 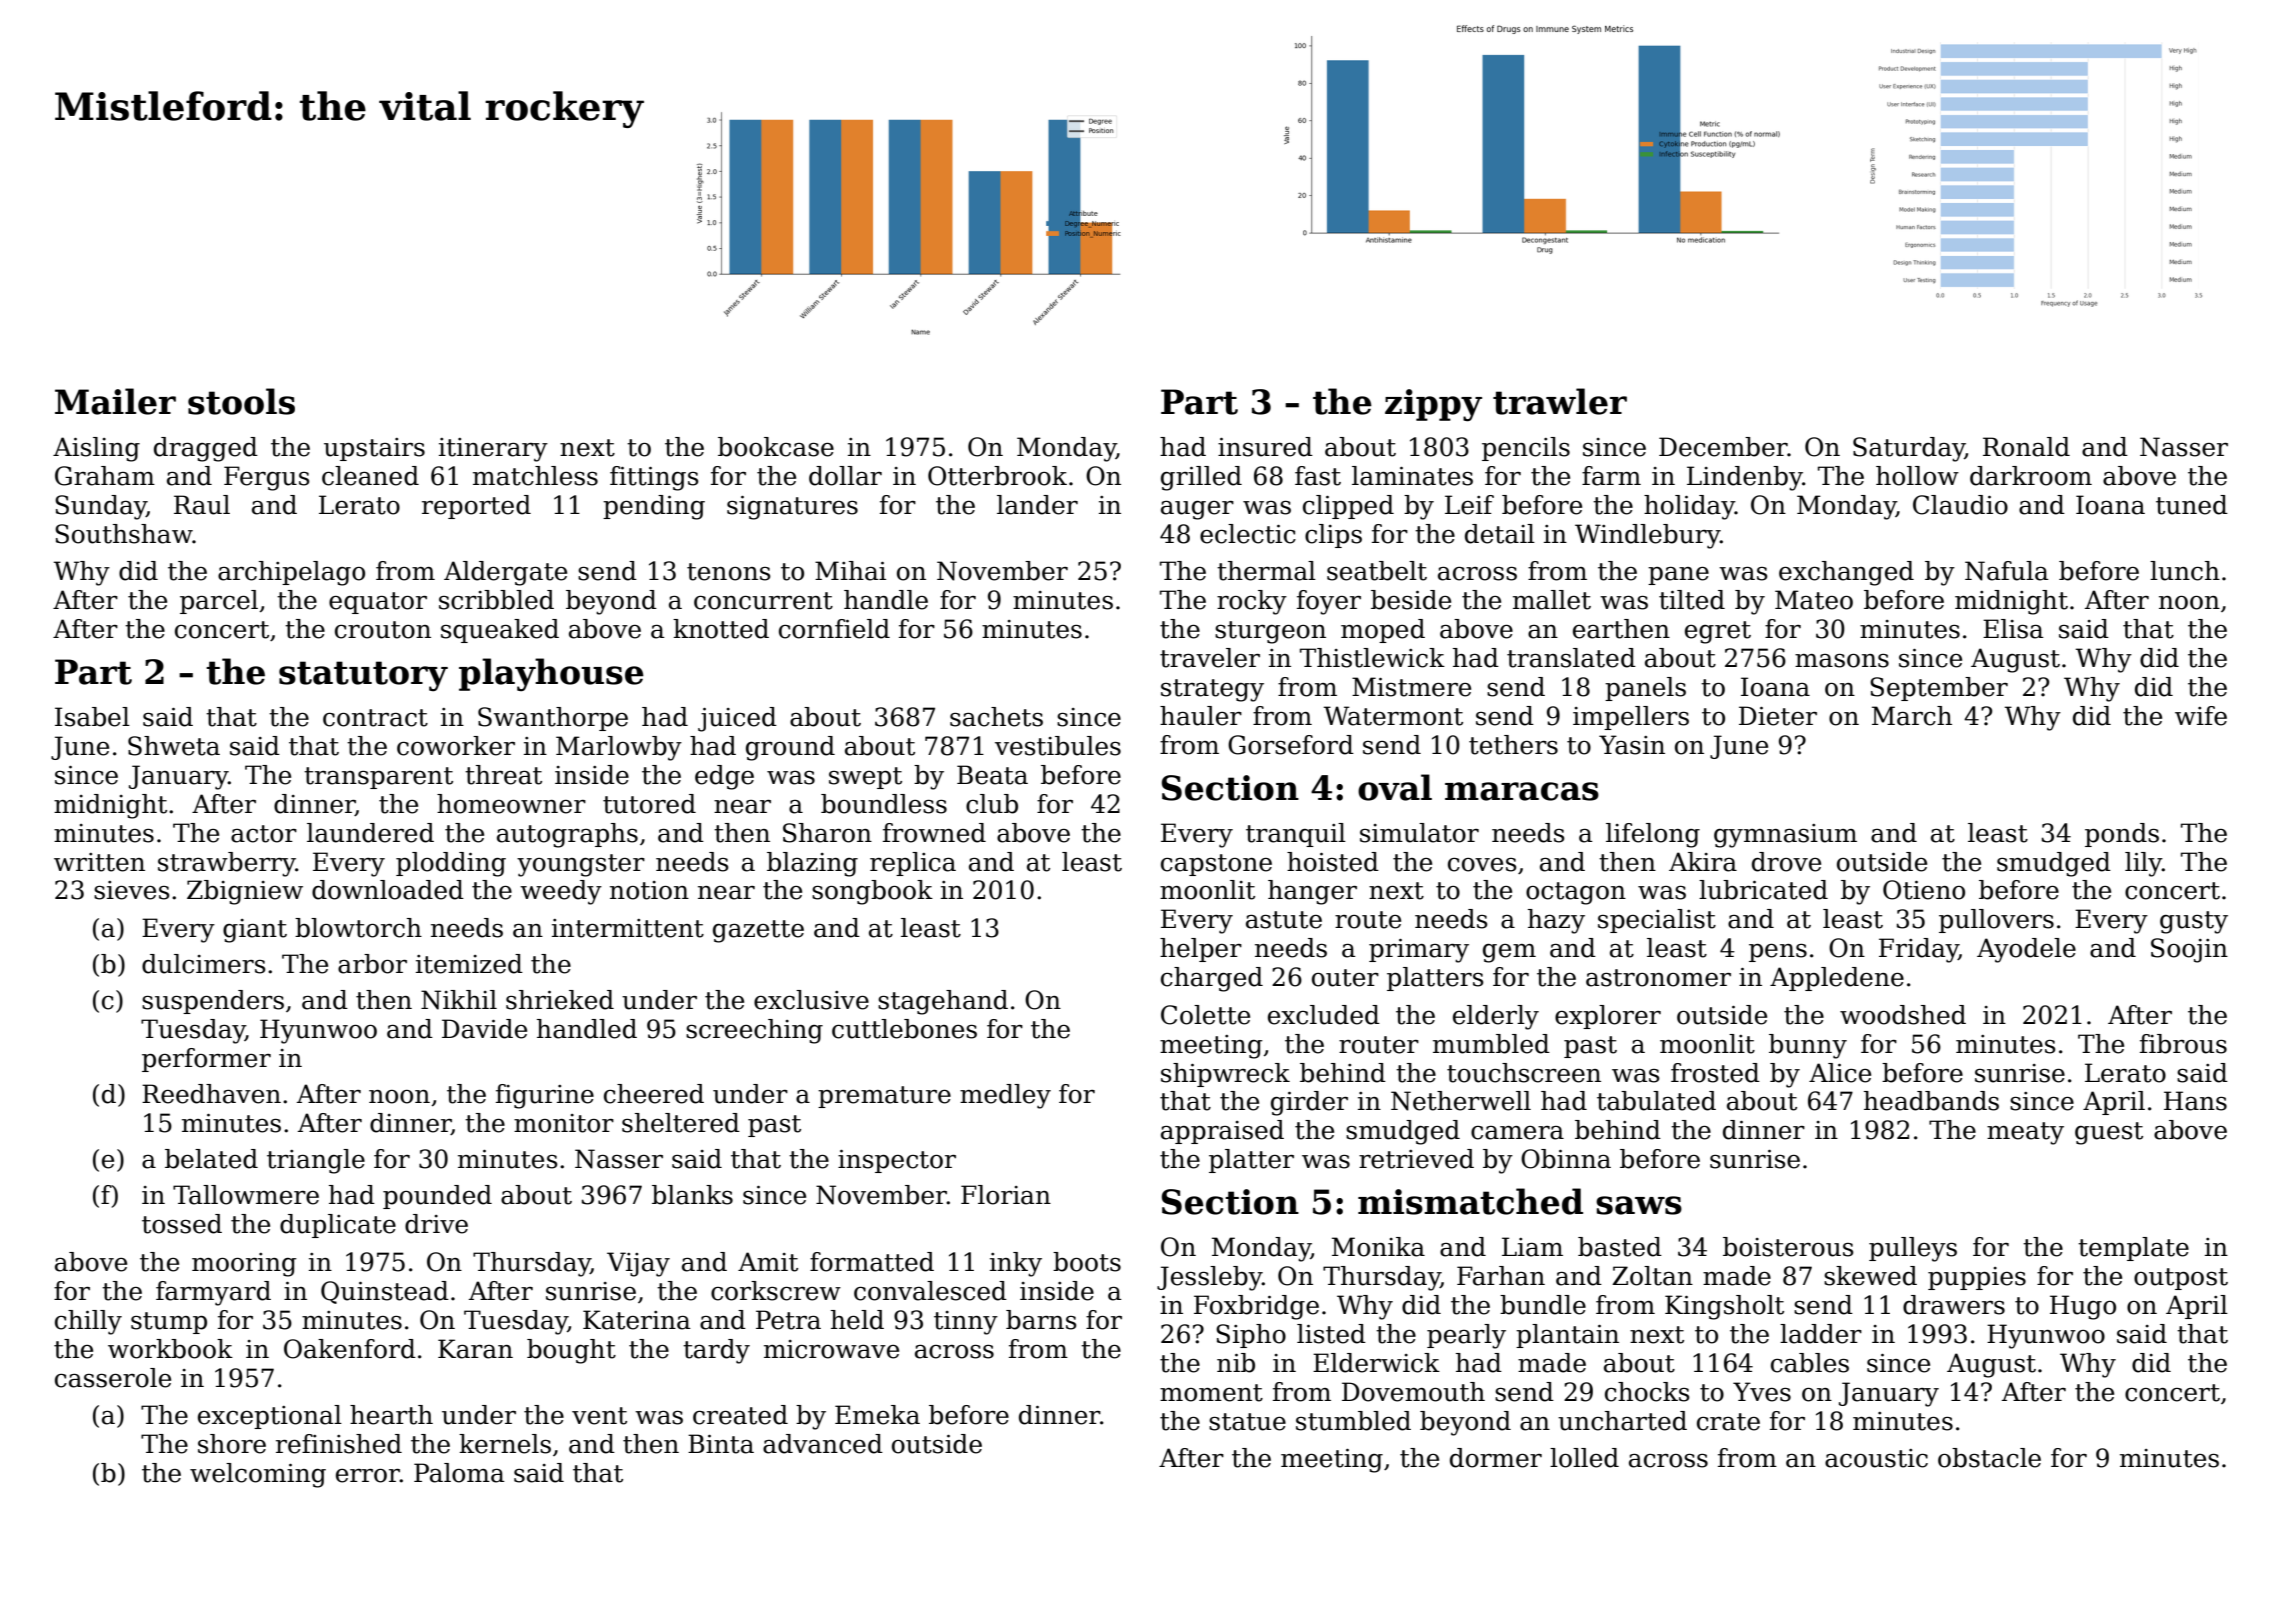 What do you see at coordinates (2026, 950) in the screenshot?
I see `Ayodele` at bounding box center [2026, 950].
